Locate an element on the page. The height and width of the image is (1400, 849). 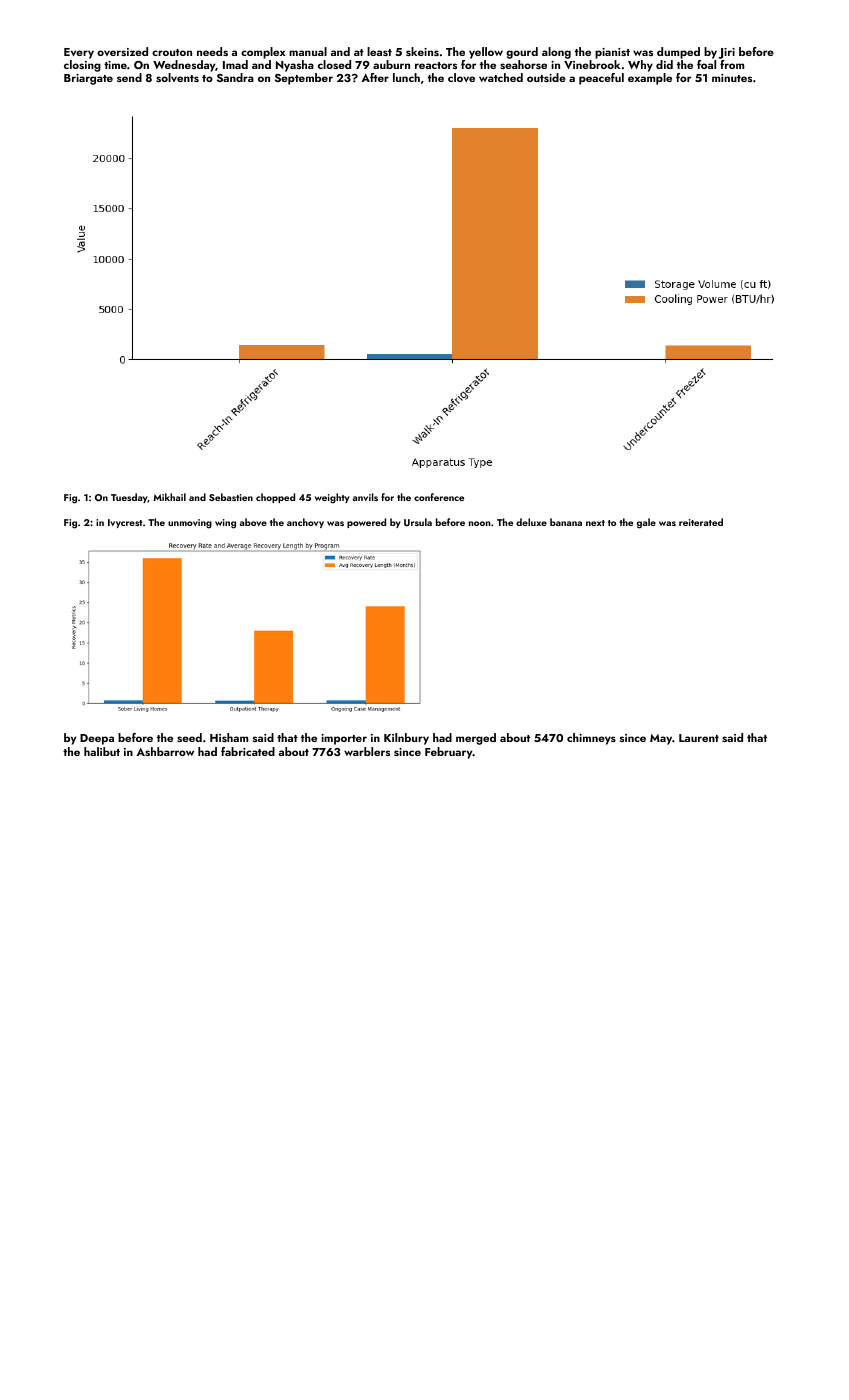
chopped is located at coordinates (275, 498).
